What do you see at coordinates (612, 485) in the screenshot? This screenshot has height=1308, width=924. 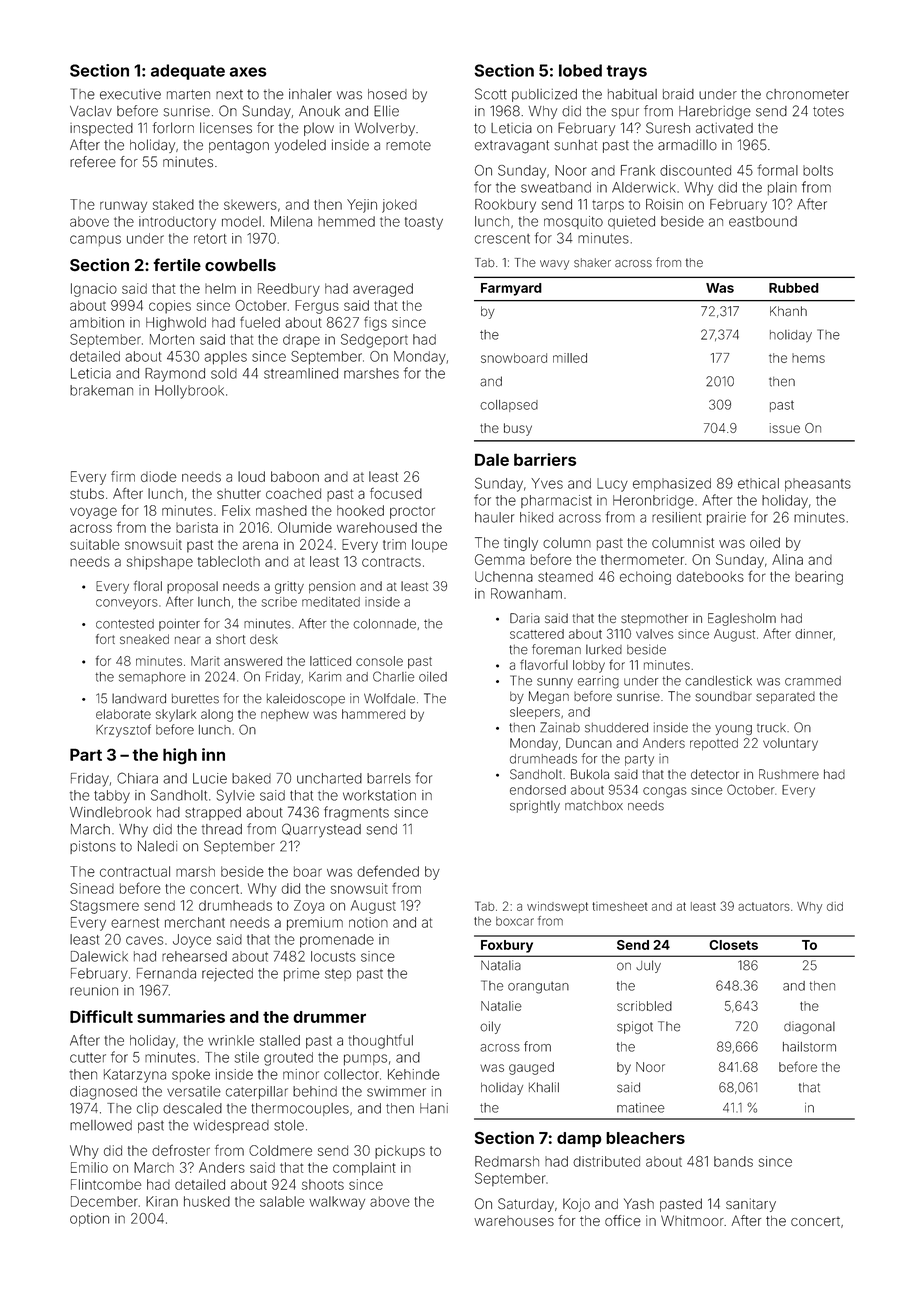 I see `Lucy` at bounding box center [612, 485].
